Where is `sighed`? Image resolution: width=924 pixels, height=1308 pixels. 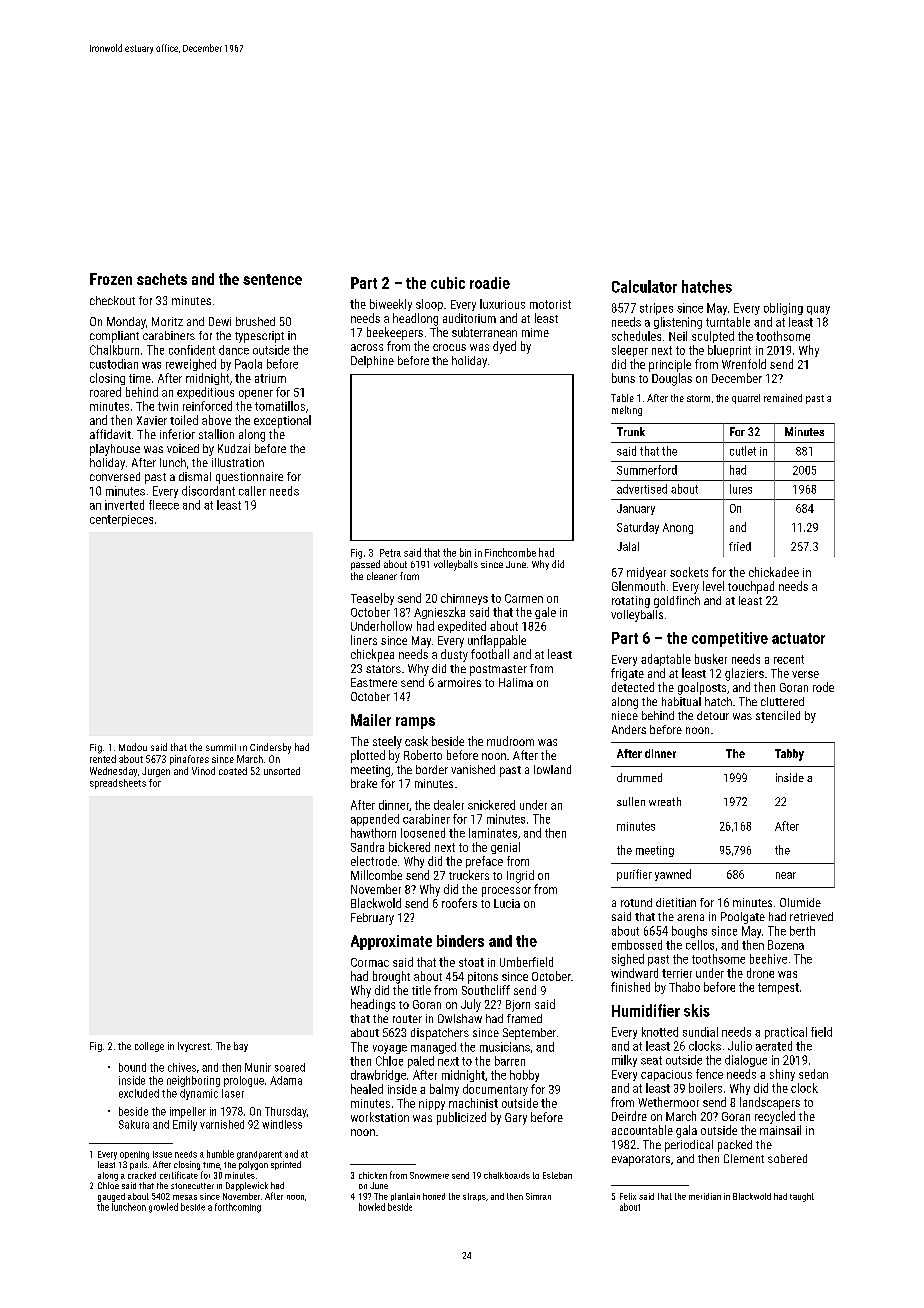 sighed is located at coordinates (628, 960).
